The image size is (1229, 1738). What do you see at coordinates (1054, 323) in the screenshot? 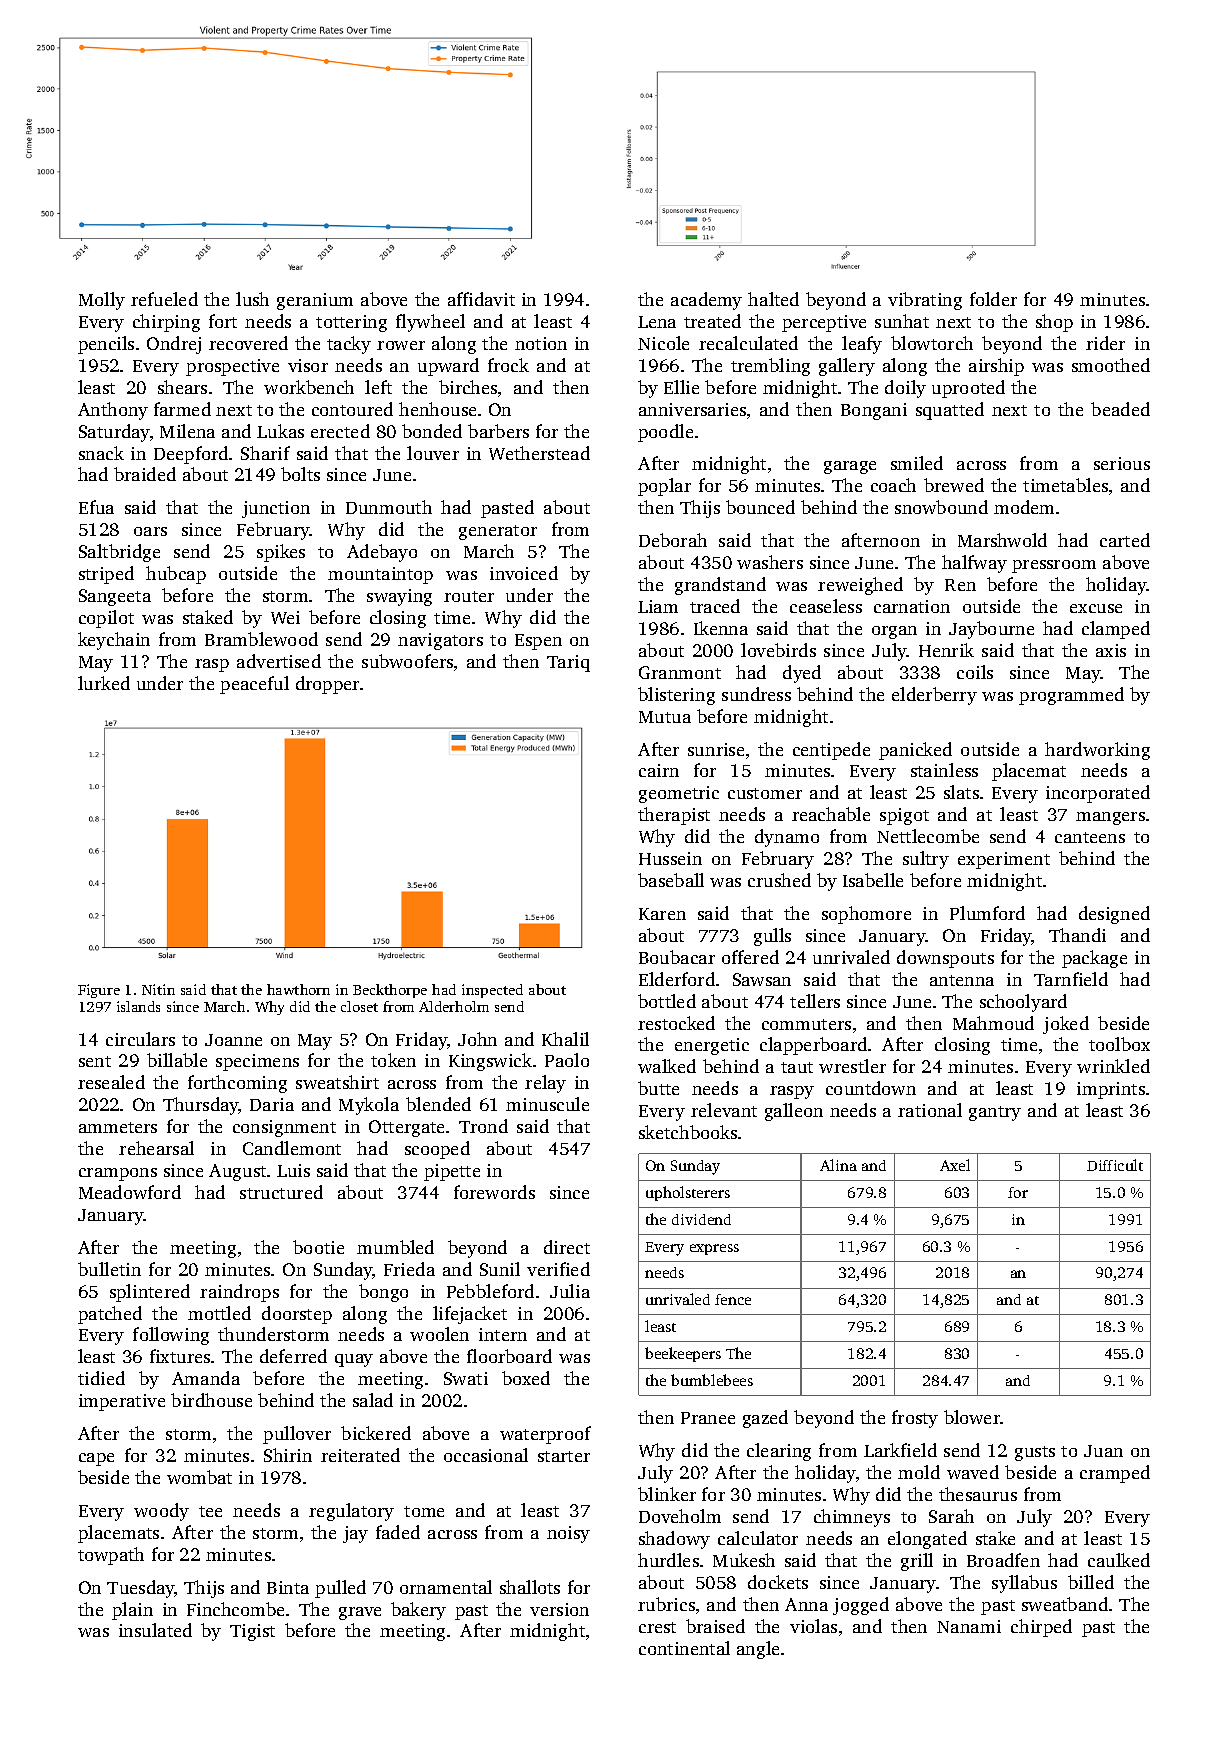
I see `shop` at bounding box center [1054, 323].
